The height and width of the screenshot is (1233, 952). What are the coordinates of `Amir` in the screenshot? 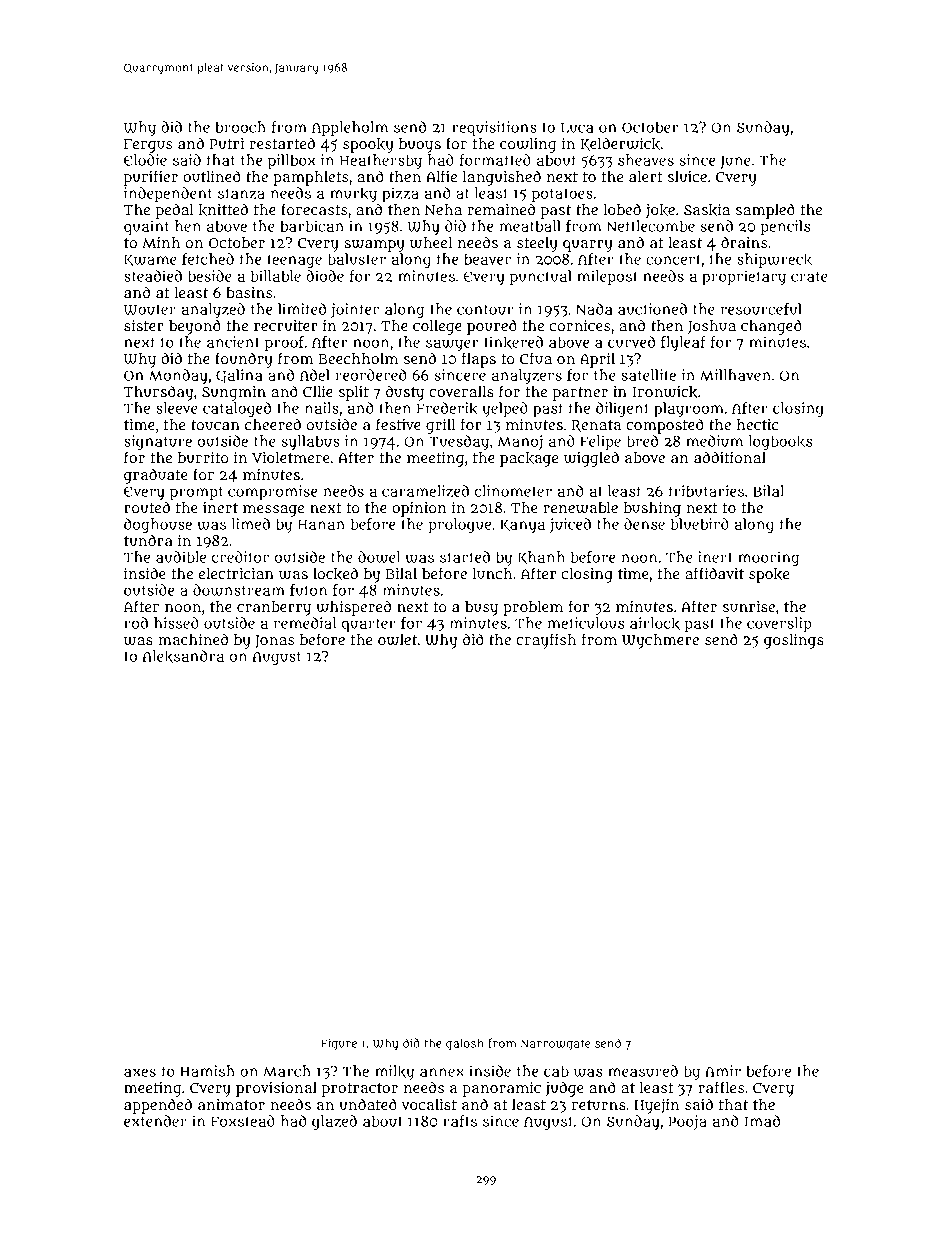 It's located at (723, 1071).
